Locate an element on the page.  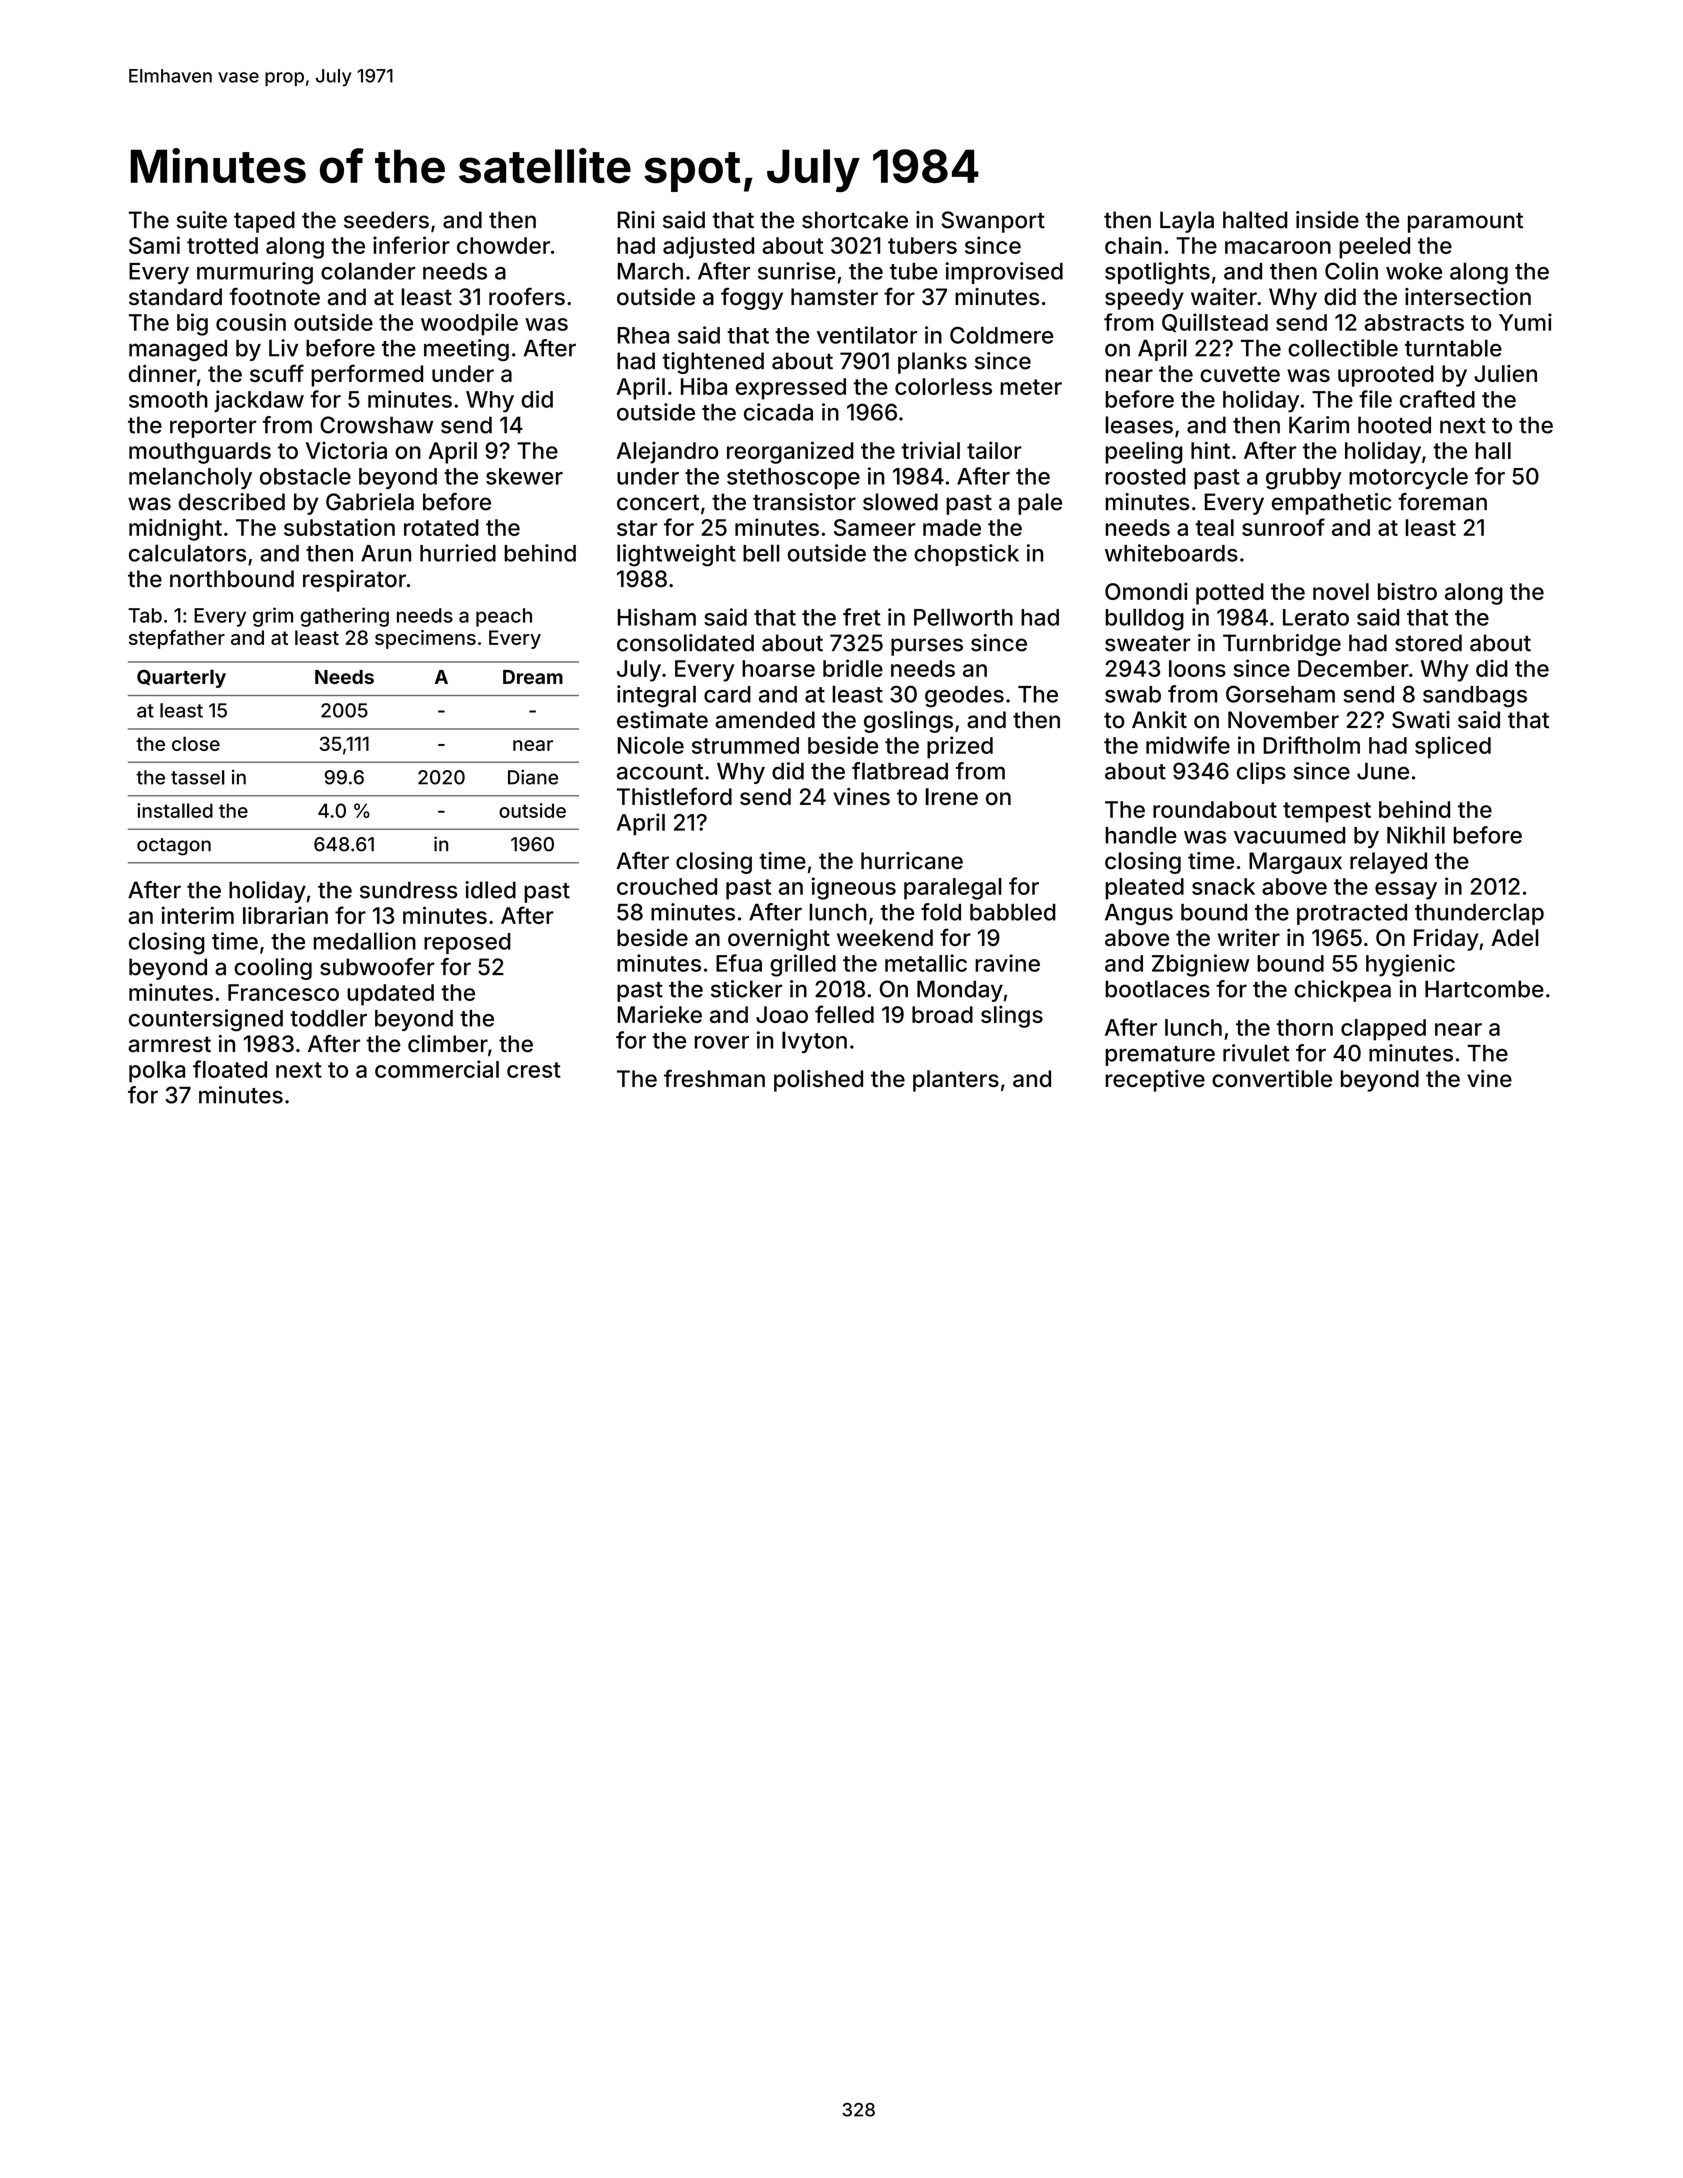
Sami is located at coordinates (154, 245).
